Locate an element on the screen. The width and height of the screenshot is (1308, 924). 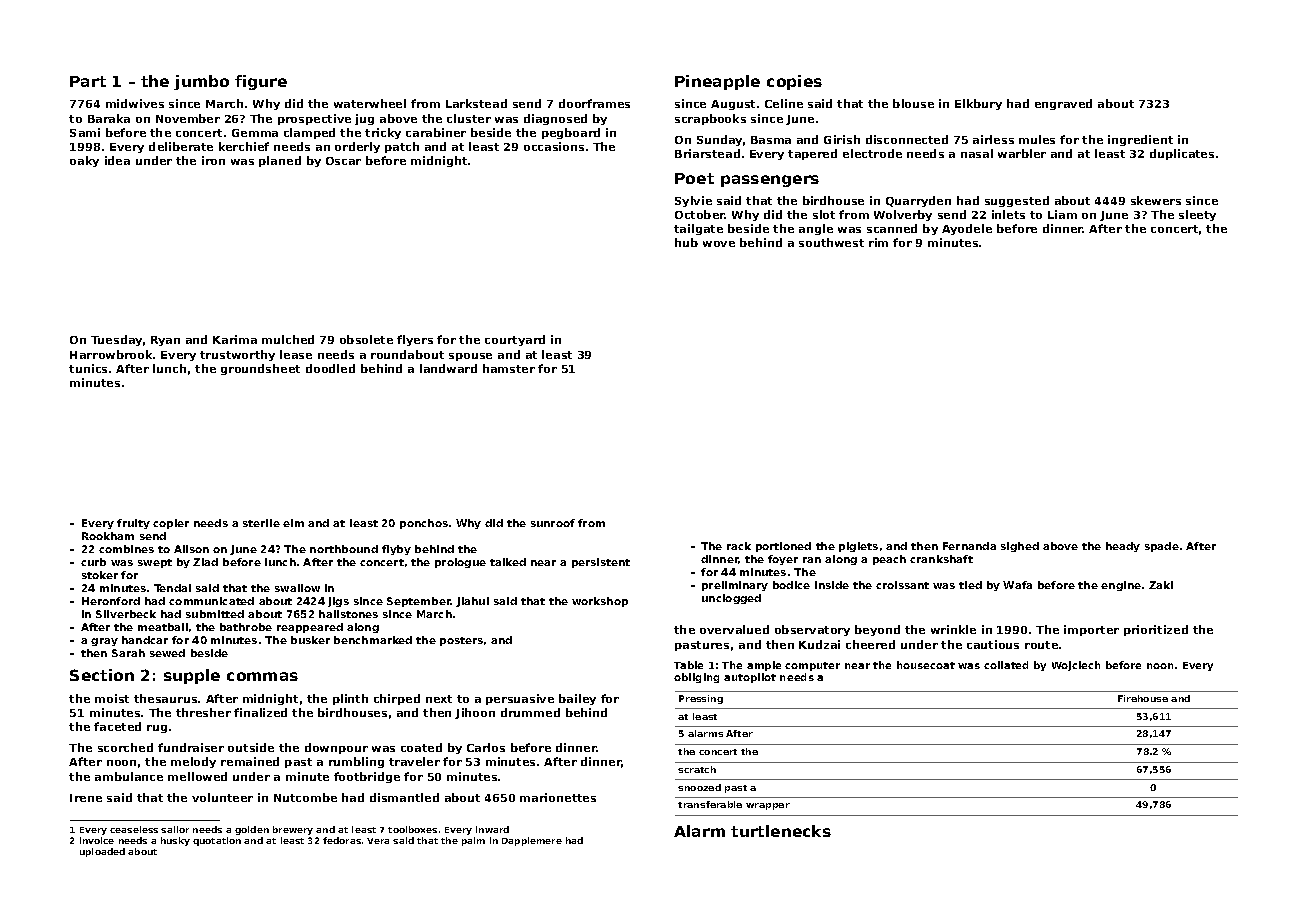
plinth is located at coordinates (350, 699).
